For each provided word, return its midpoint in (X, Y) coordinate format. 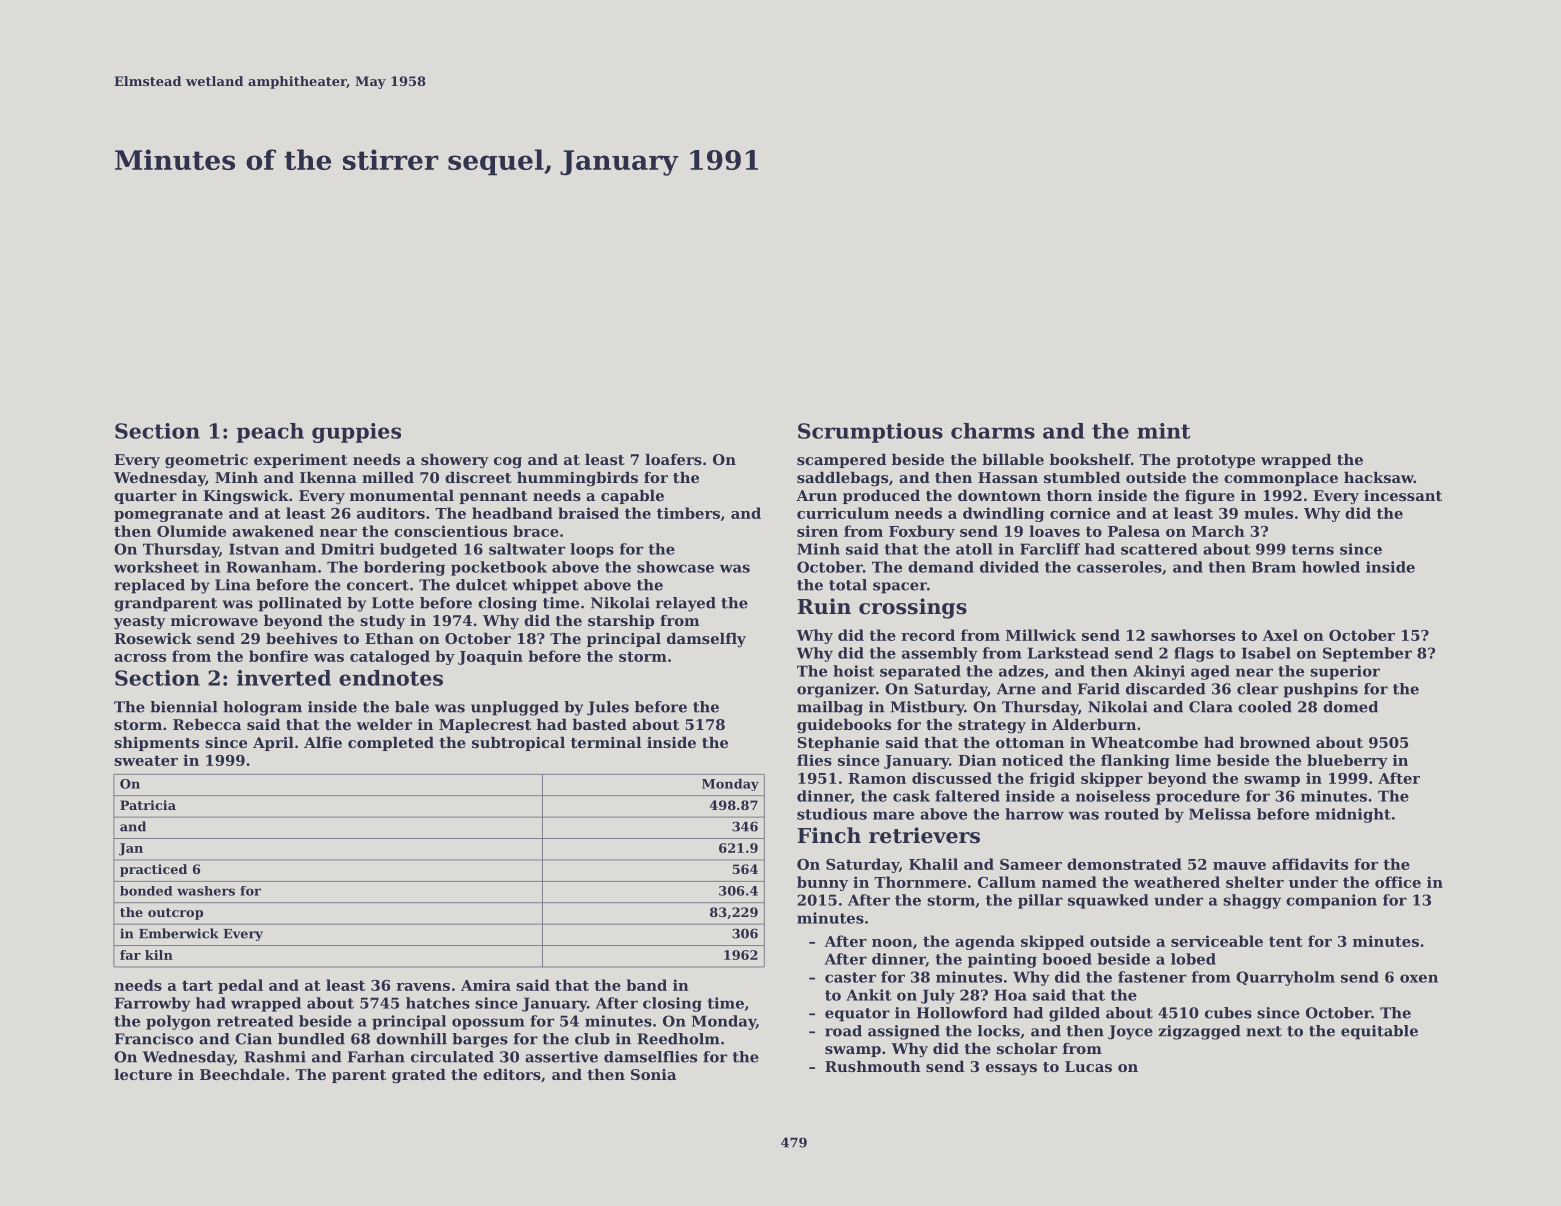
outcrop (175, 914)
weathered (1177, 882)
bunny (822, 883)
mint (1164, 431)
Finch (829, 835)
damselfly (706, 640)
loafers (673, 459)
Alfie (323, 742)
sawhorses (1193, 635)
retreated (255, 1021)
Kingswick (246, 497)
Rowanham (271, 567)
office (1398, 882)
